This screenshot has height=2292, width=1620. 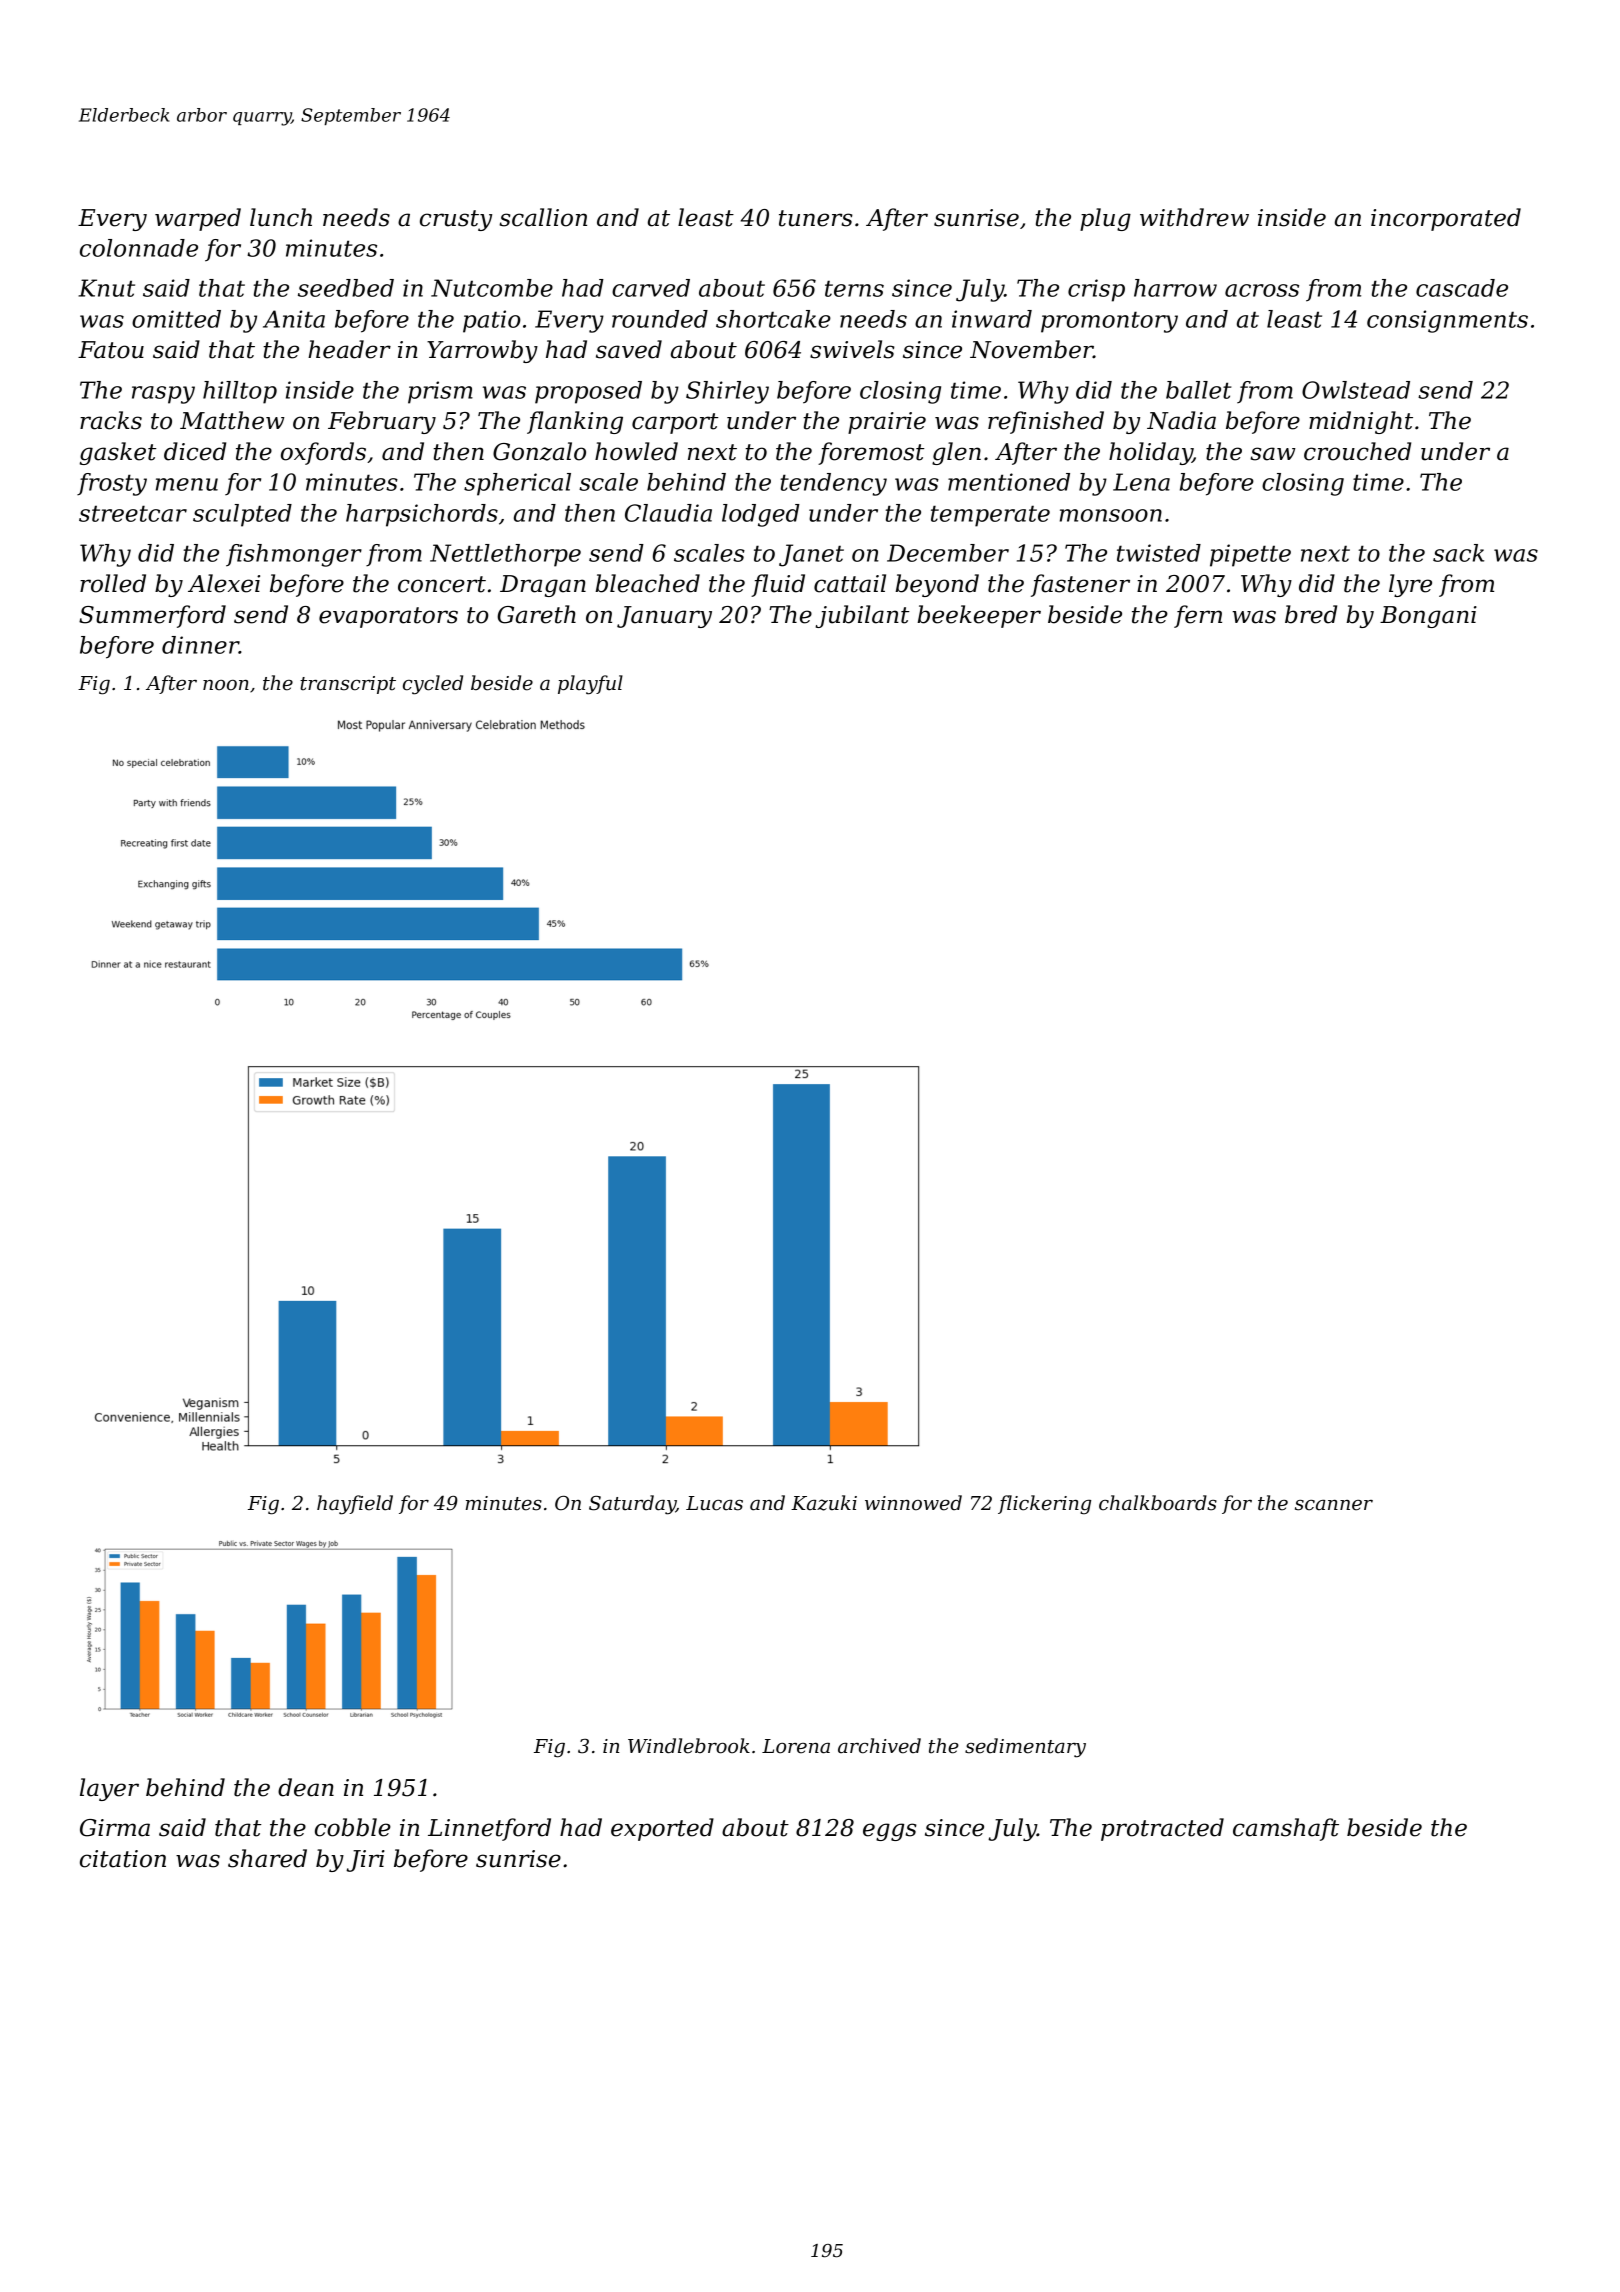 I want to click on hayfield, so click(x=355, y=1505).
